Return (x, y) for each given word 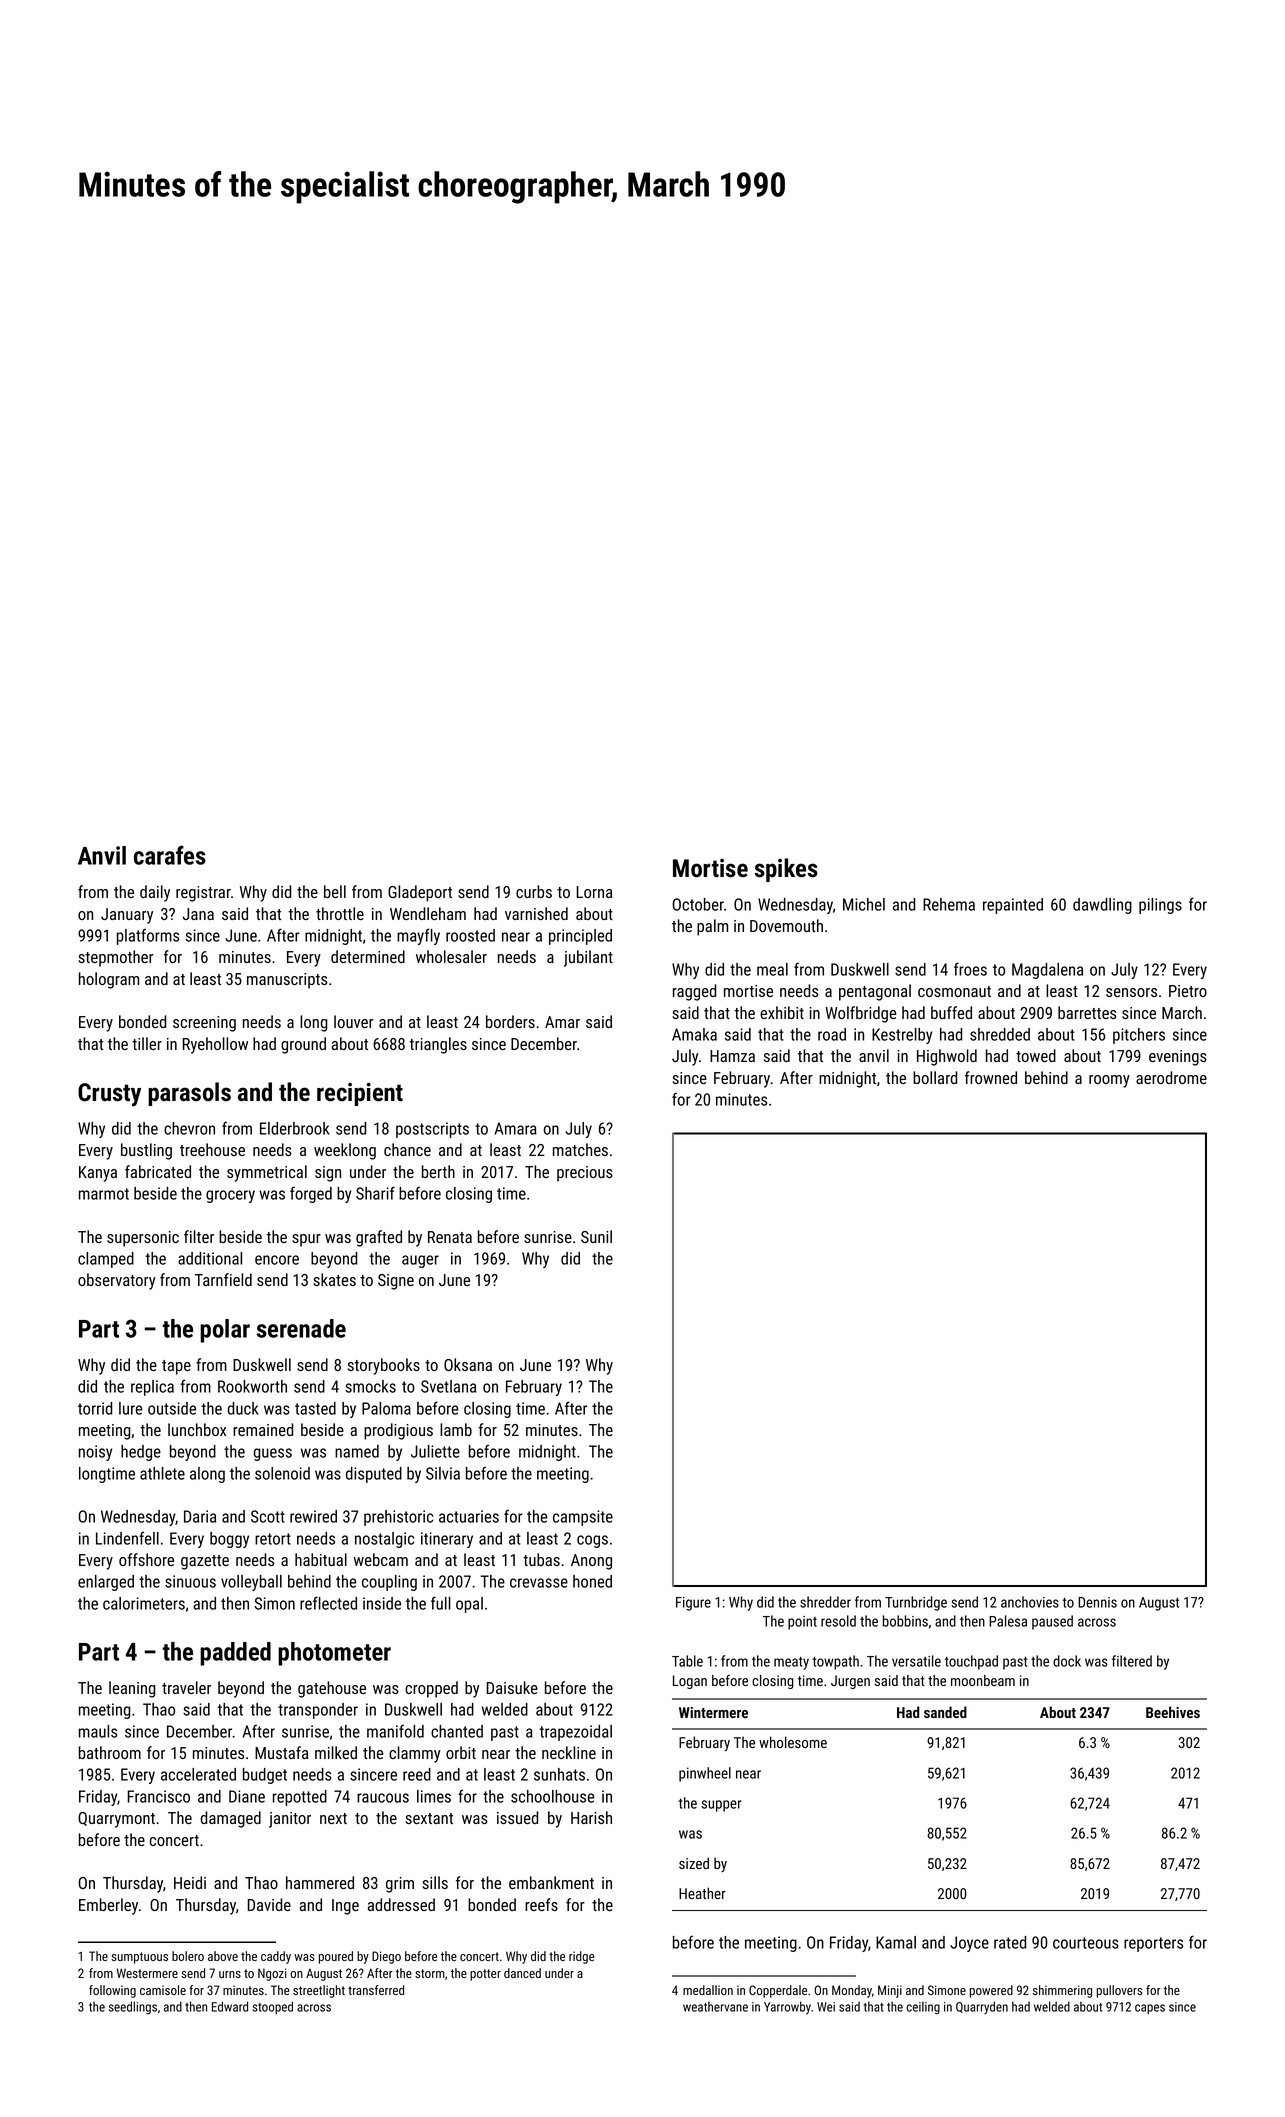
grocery (230, 1196)
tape (176, 1367)
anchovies (1030, 1602)
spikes (786, 870)
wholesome (793, 1742)
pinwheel (705, 1774)
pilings (1160, 906)
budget (265, 1776)
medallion (708, 1990)
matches (580, 1149)
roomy (1109, 1081)
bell (335, 891)
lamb (456, 1429)
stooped (273, 2007)
